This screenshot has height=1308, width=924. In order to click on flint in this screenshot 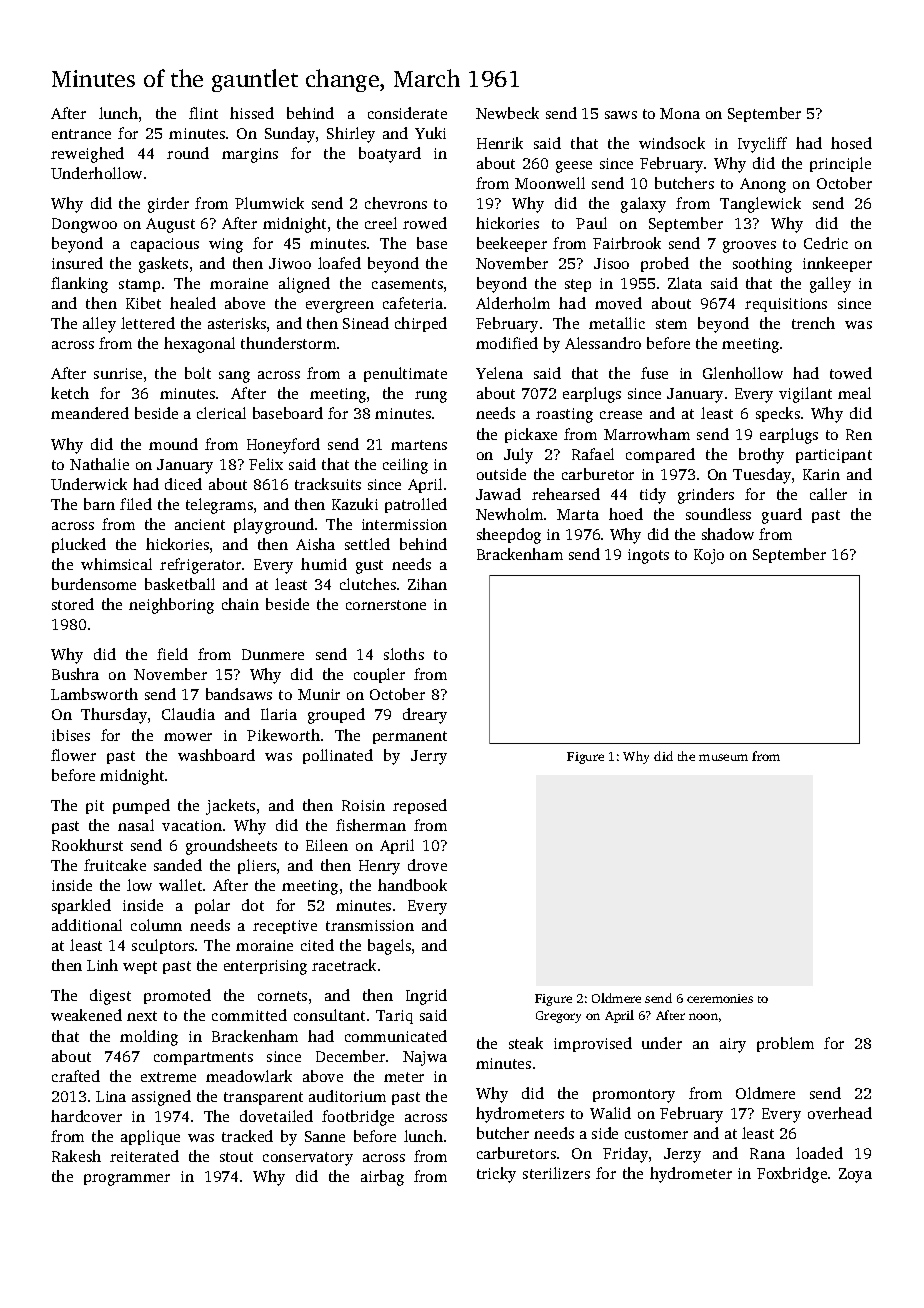, I will do `click(203, 113)`.
